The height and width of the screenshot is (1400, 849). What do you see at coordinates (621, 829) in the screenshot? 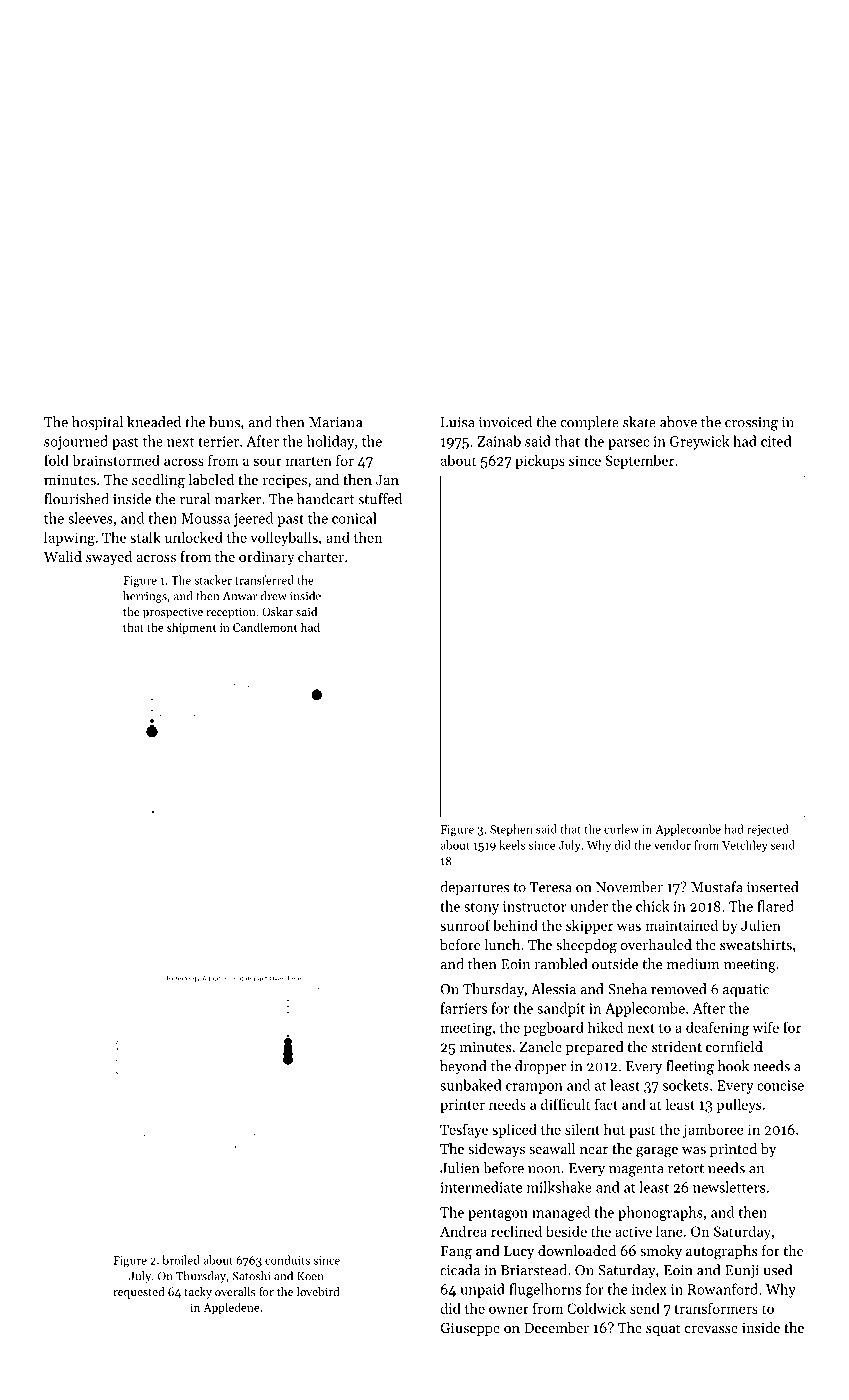
I see `curlew` at bounding box center [621, 829].
